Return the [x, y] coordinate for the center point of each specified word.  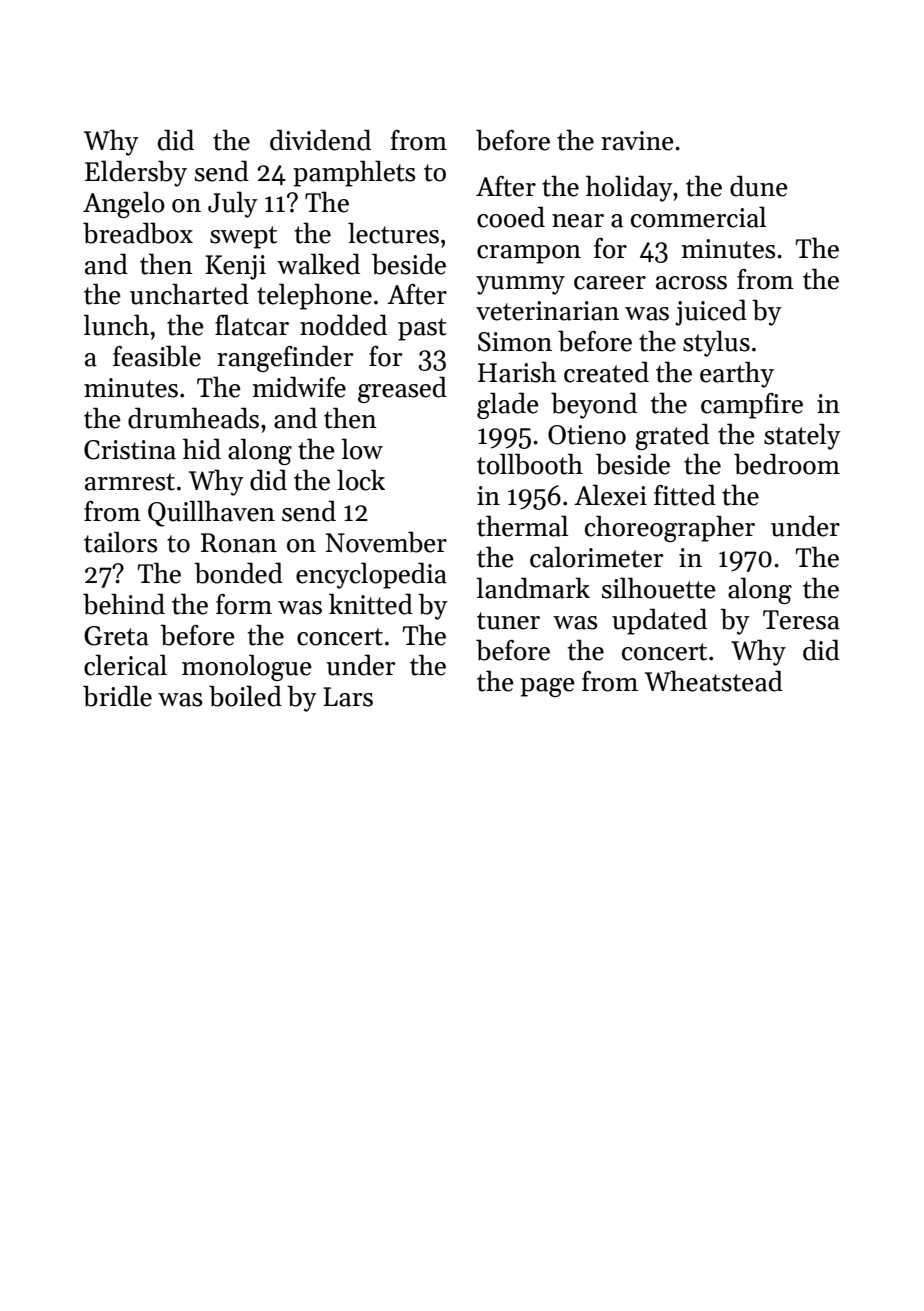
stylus [716, 343]
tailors [120, 542]
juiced [711, 312]
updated [659, 621]
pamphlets [354, 173]
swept [243, 237]
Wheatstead [714, 681]
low [362, 449]
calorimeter [596, 557]
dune [759, 186]
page [547, 687]
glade [508, 405]
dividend [320, 140]
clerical [125, 665]
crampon [529, 254]
